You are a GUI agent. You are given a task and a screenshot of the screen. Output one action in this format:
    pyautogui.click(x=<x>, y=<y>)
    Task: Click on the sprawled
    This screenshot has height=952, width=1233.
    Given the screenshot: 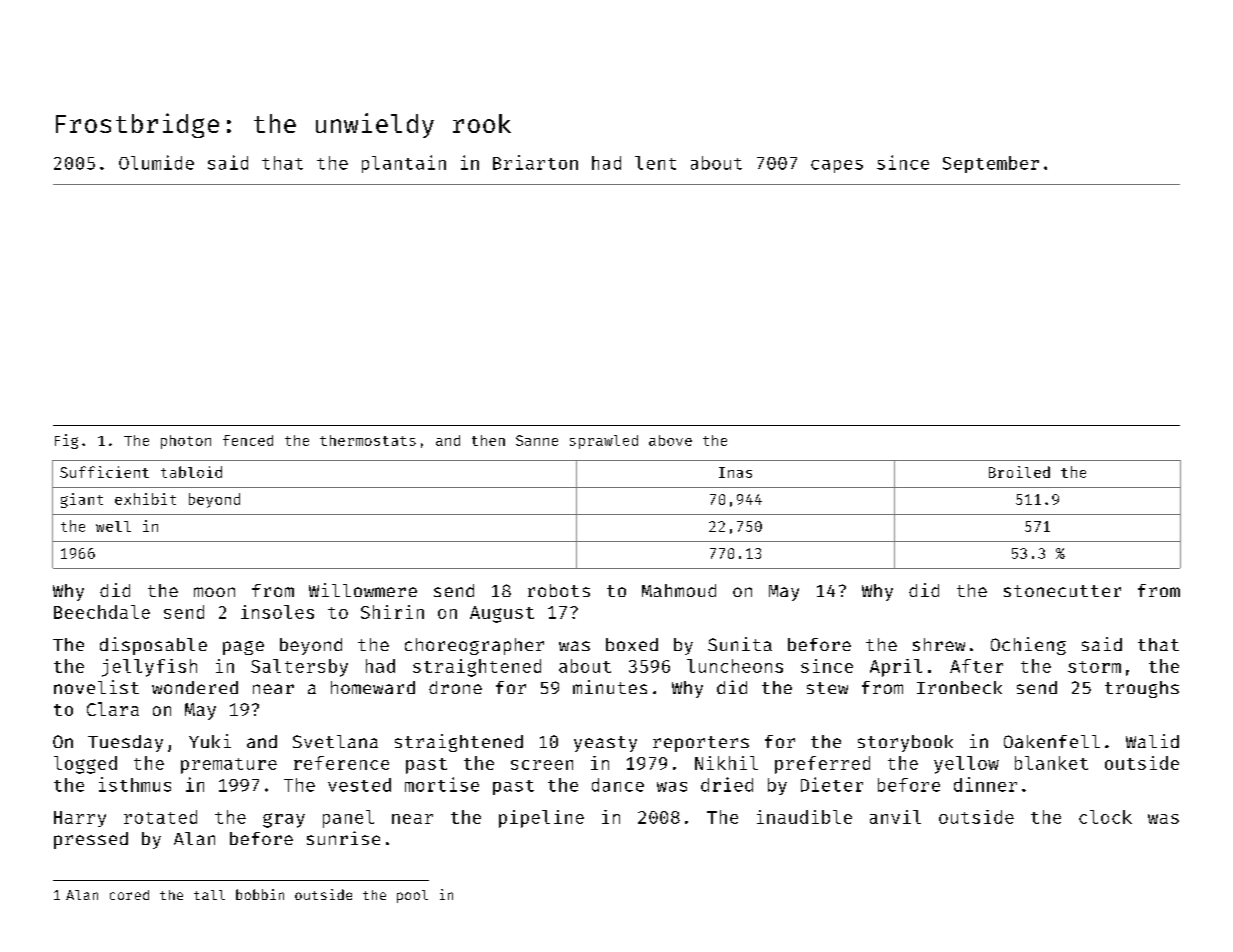 What is the action you would take?
    pyautogui.click(x=604, y=442)
